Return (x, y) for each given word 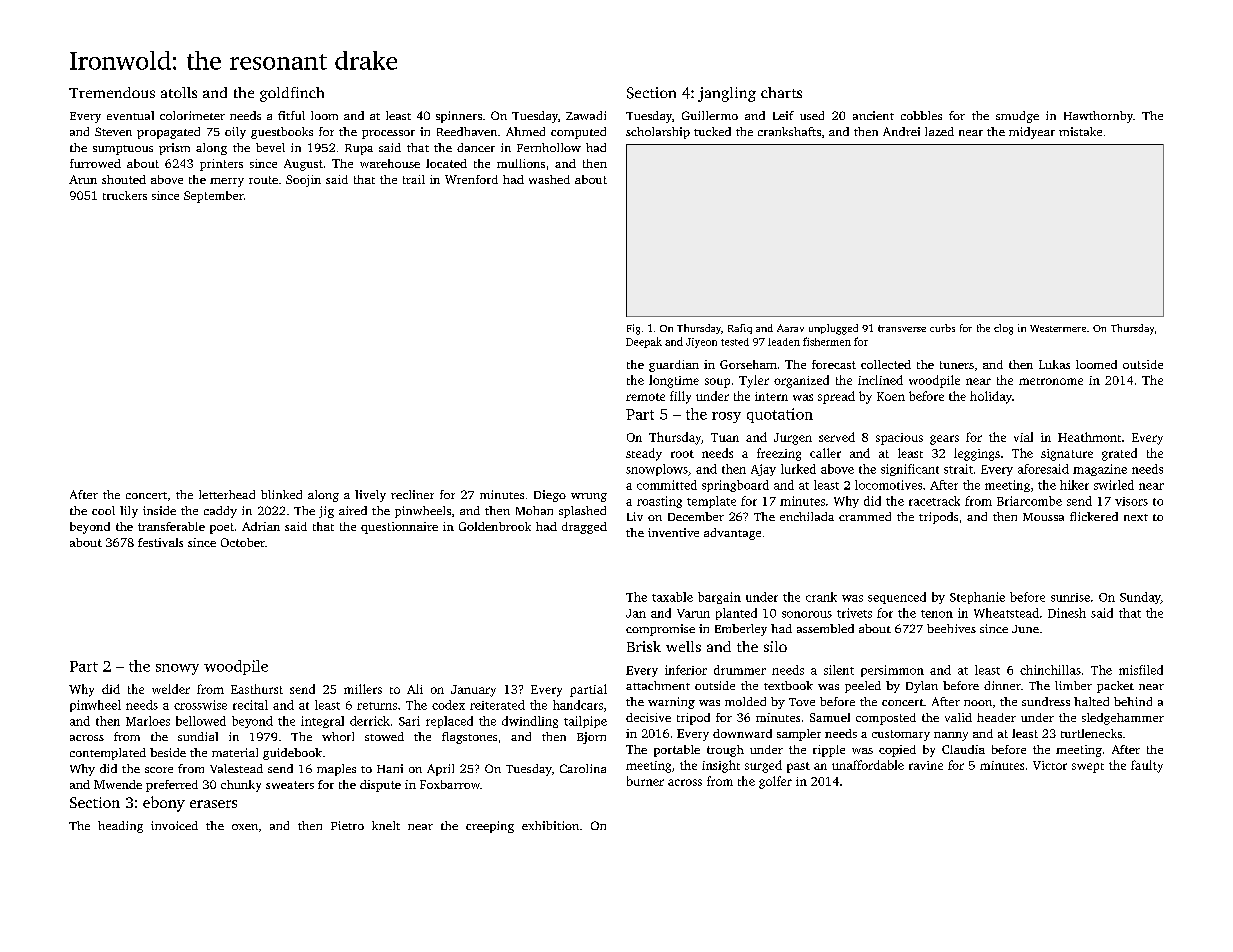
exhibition (550, 825)
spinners (459, 117)
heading (120, 827)
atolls (179, 92)
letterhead (227, 494)
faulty (1147, 766)
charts (781, 92)
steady (644, 454)
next (1136, 517)
